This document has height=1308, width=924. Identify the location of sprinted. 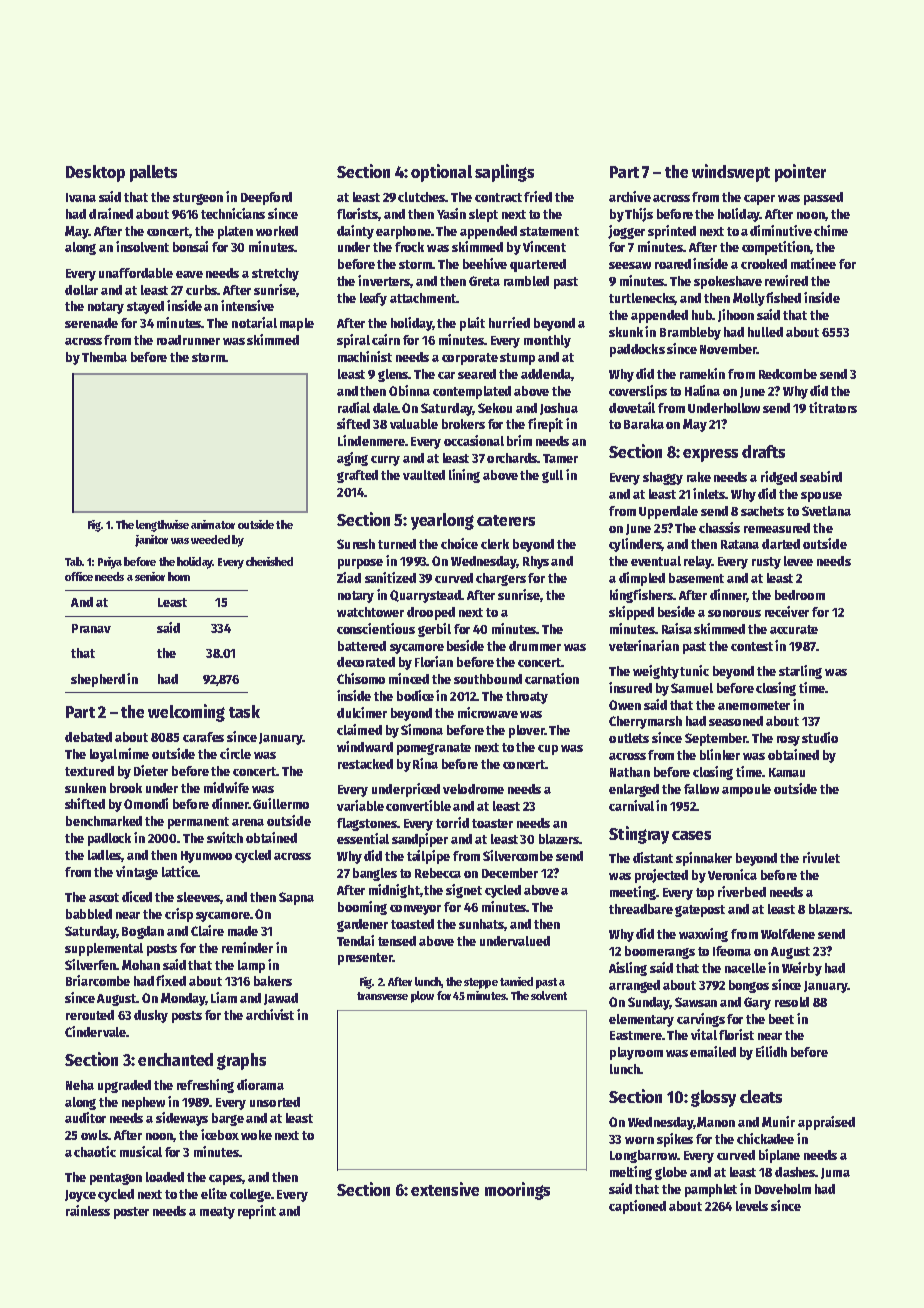
(672, 232).
